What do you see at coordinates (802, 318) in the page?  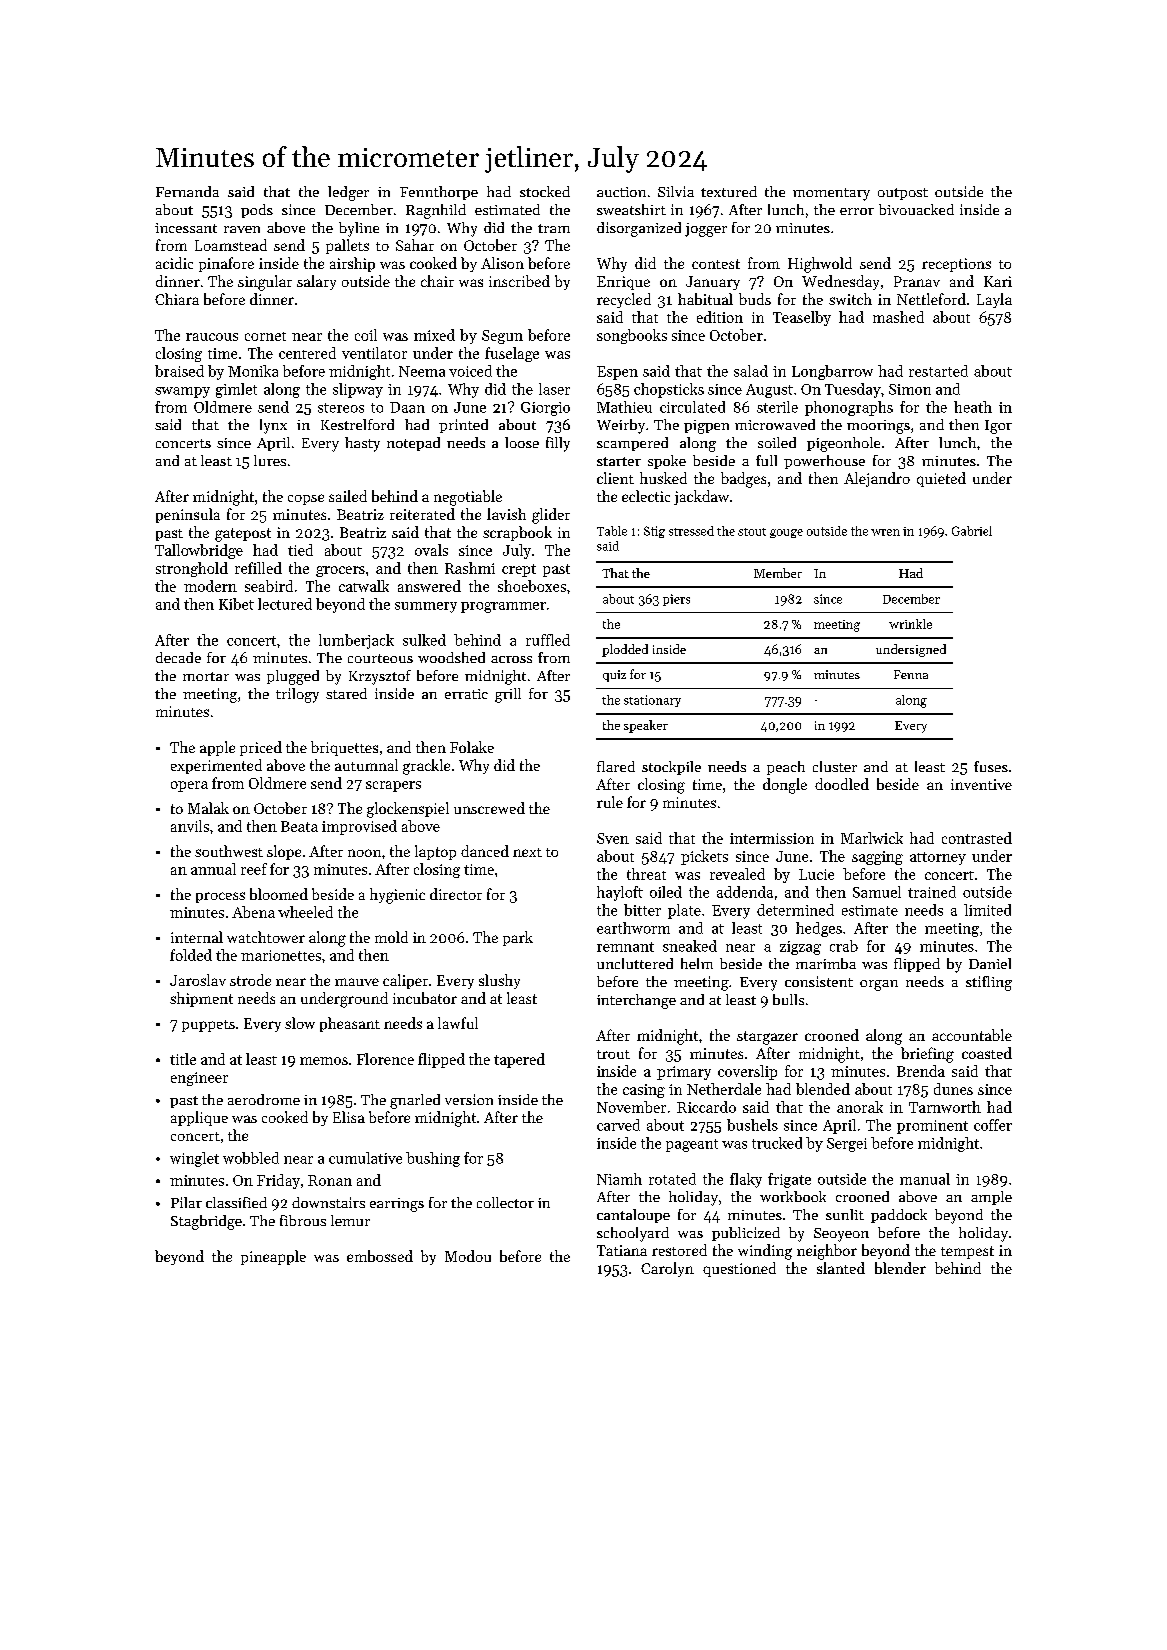 I see `Teaselby` at bounding box center [802, 318].
